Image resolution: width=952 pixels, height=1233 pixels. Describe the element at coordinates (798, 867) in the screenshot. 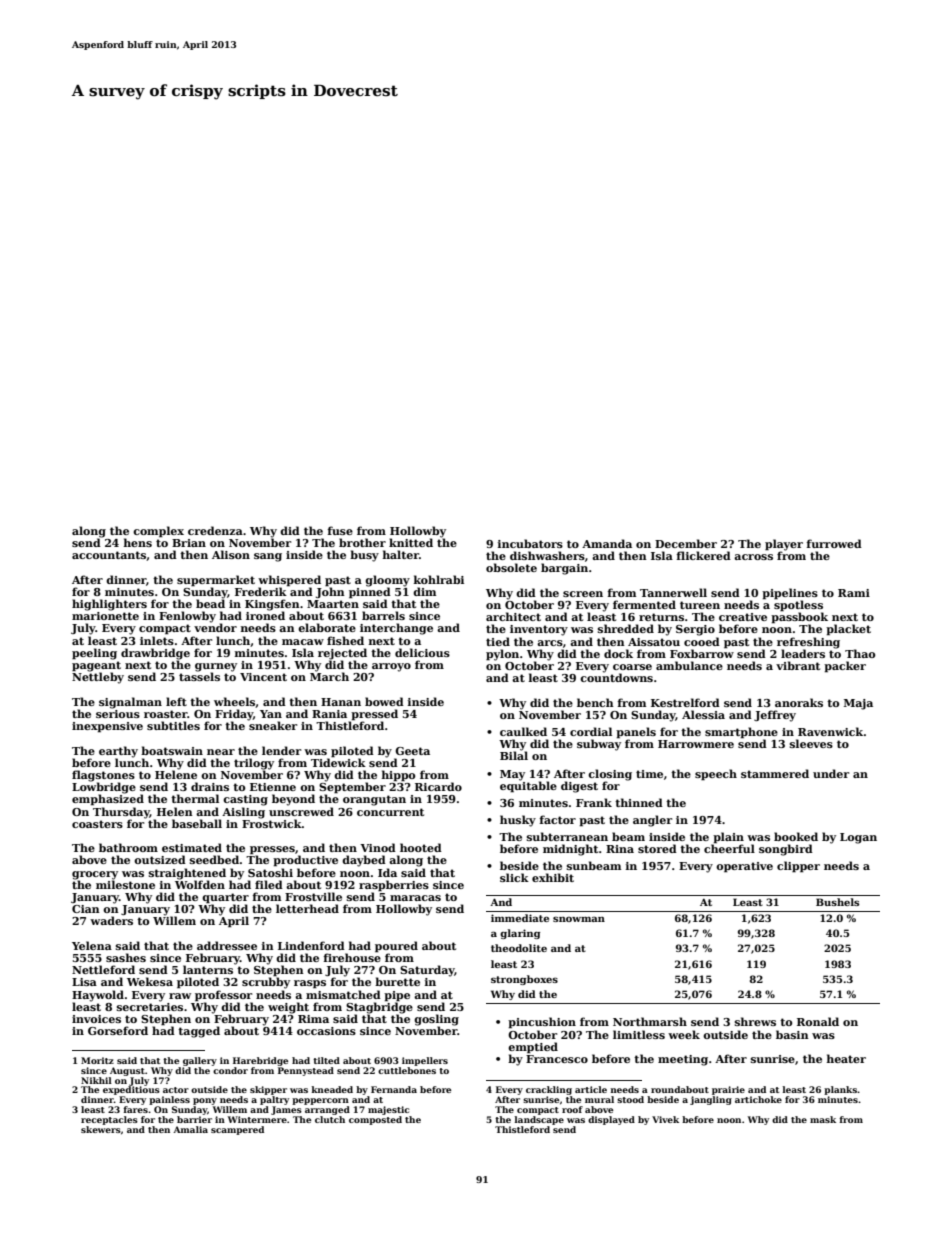

I see `clipper` at that location.
